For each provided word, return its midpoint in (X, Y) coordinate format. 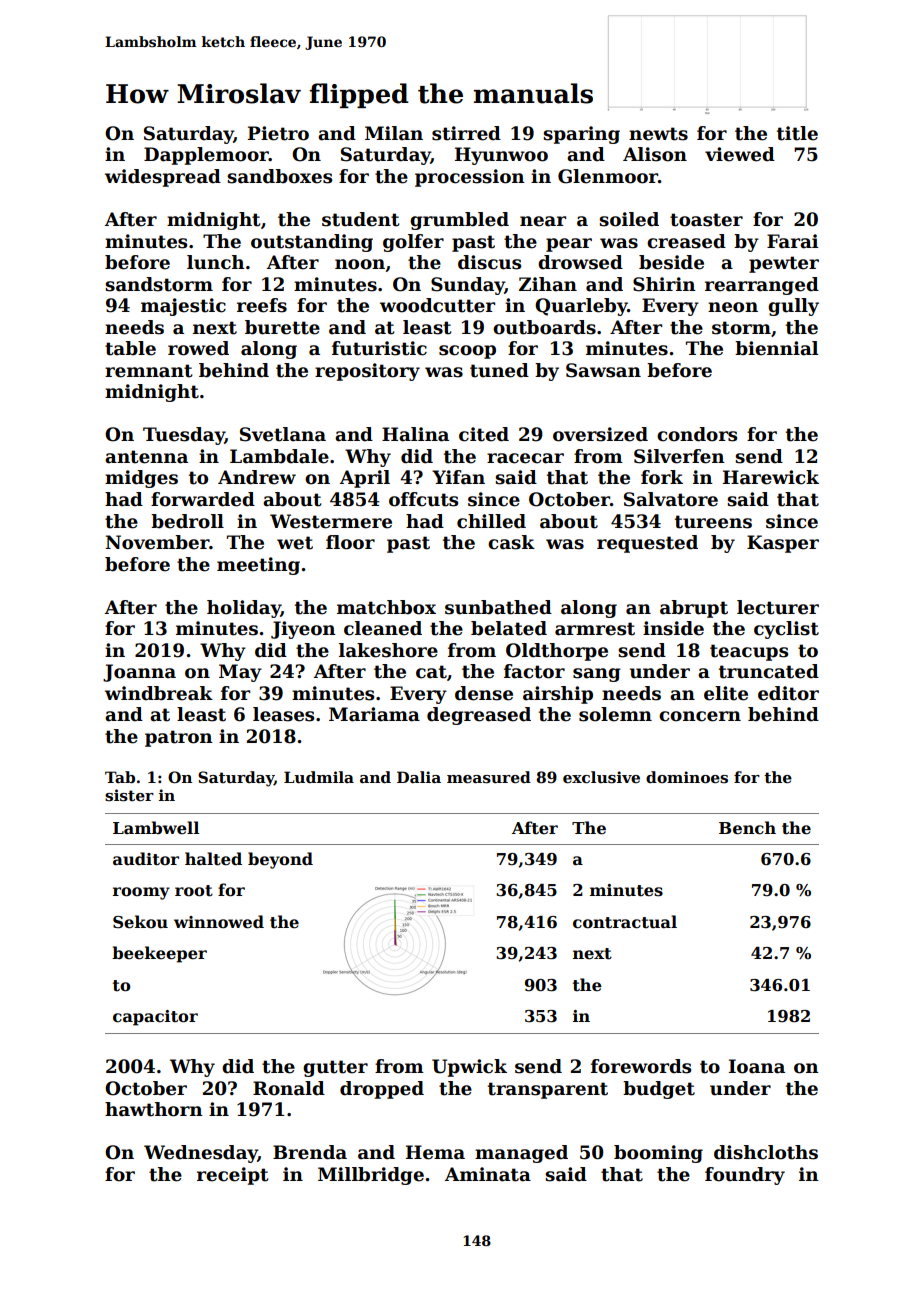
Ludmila (319, 777)
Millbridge (371, 1176)
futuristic (379, 348)
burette (282, 327)
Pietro (278, 133)
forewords (641, 1066)
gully (793, 307)
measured (489, 777)
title (797, 133)
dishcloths (766, 1152)
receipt (232, 1176)
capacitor (155, 1018)
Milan (394, 133)
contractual (625, 922)
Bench (747, 828)
